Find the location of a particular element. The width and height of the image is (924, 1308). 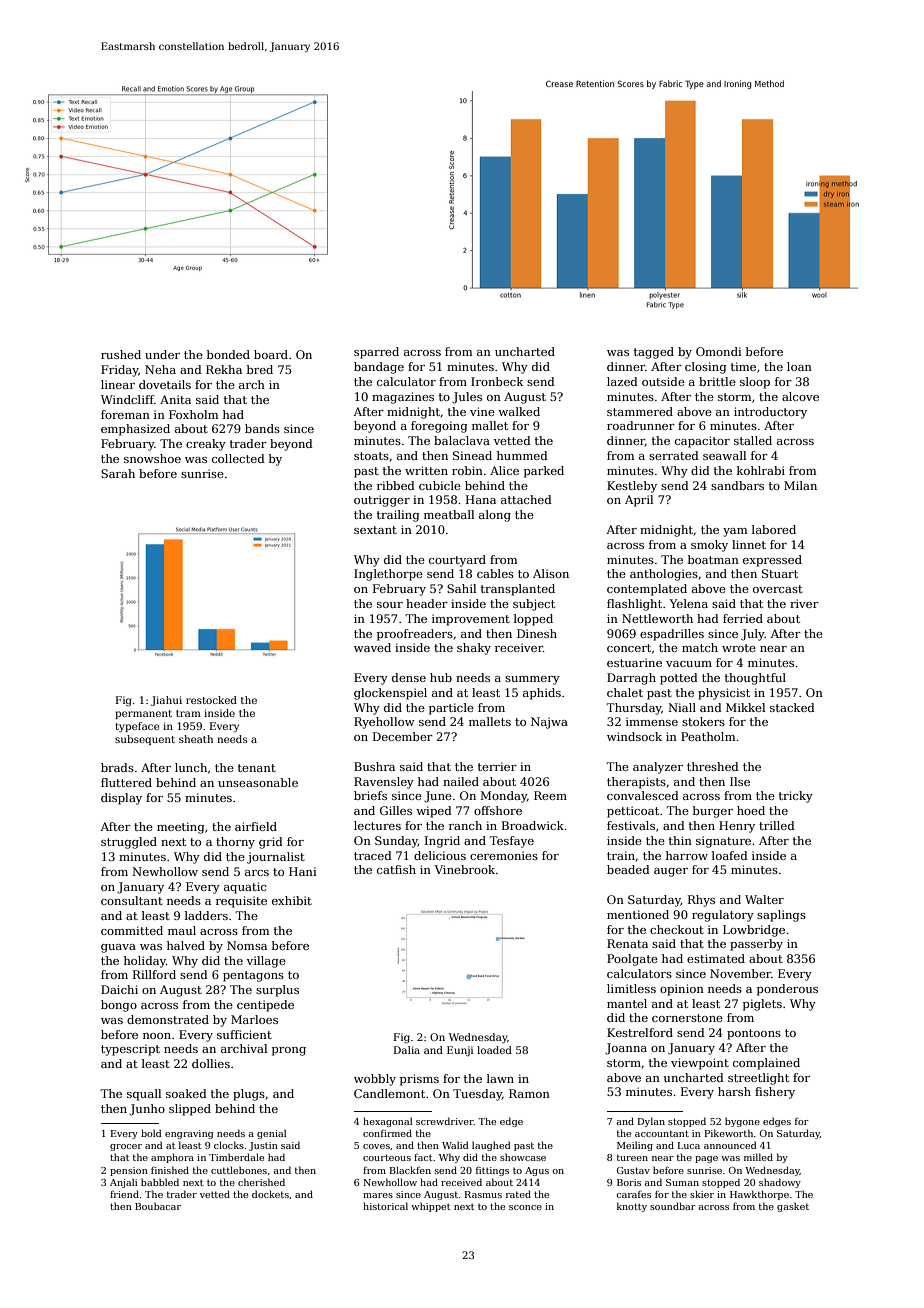

boatman is located at coordinates (713, 559).
